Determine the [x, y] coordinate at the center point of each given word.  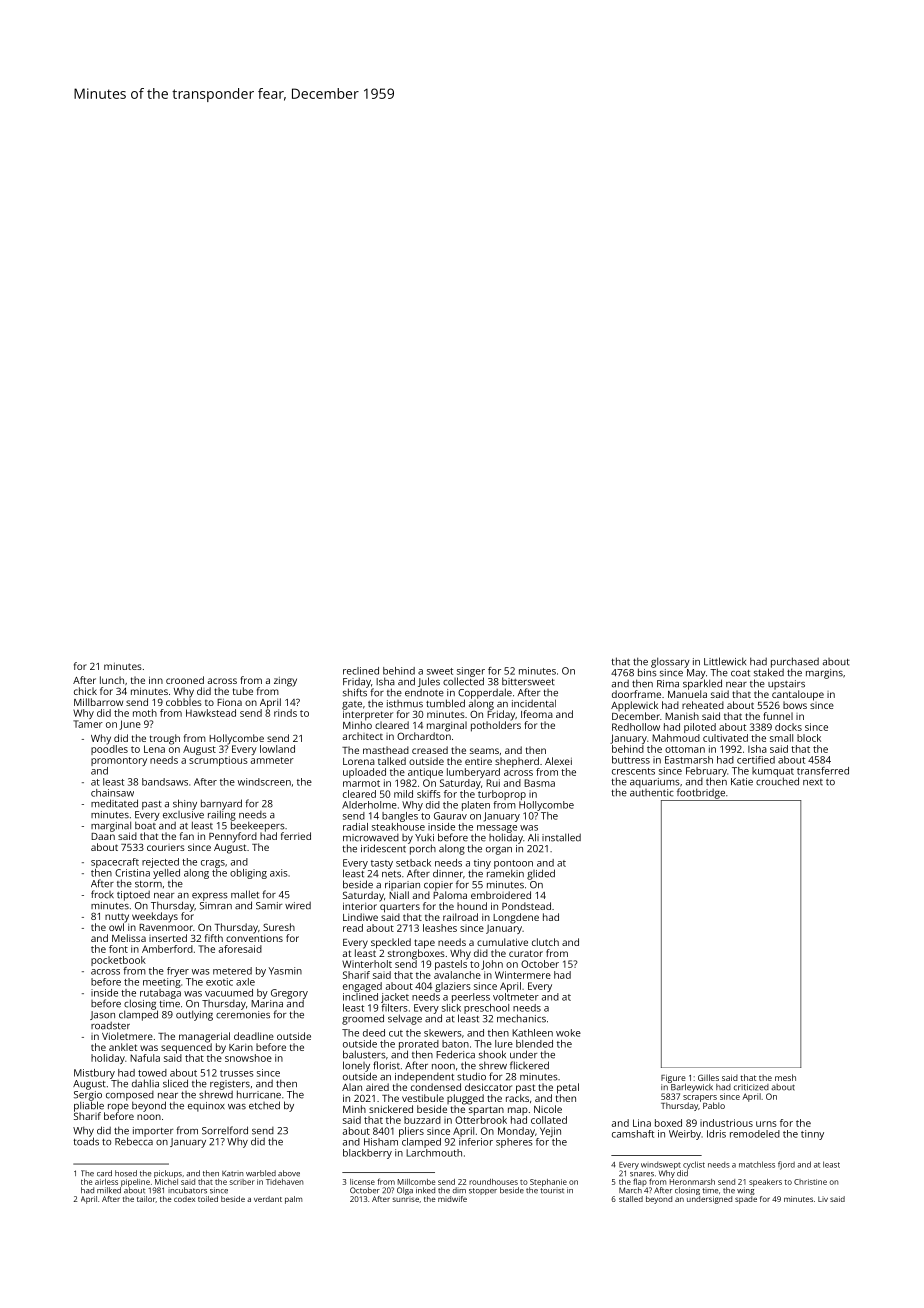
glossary [670, 662]
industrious [726, 1123]
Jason [102, 1015]
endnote [424, 693]
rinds [285, 713]
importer [153, 1132]
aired [377, 1087]
